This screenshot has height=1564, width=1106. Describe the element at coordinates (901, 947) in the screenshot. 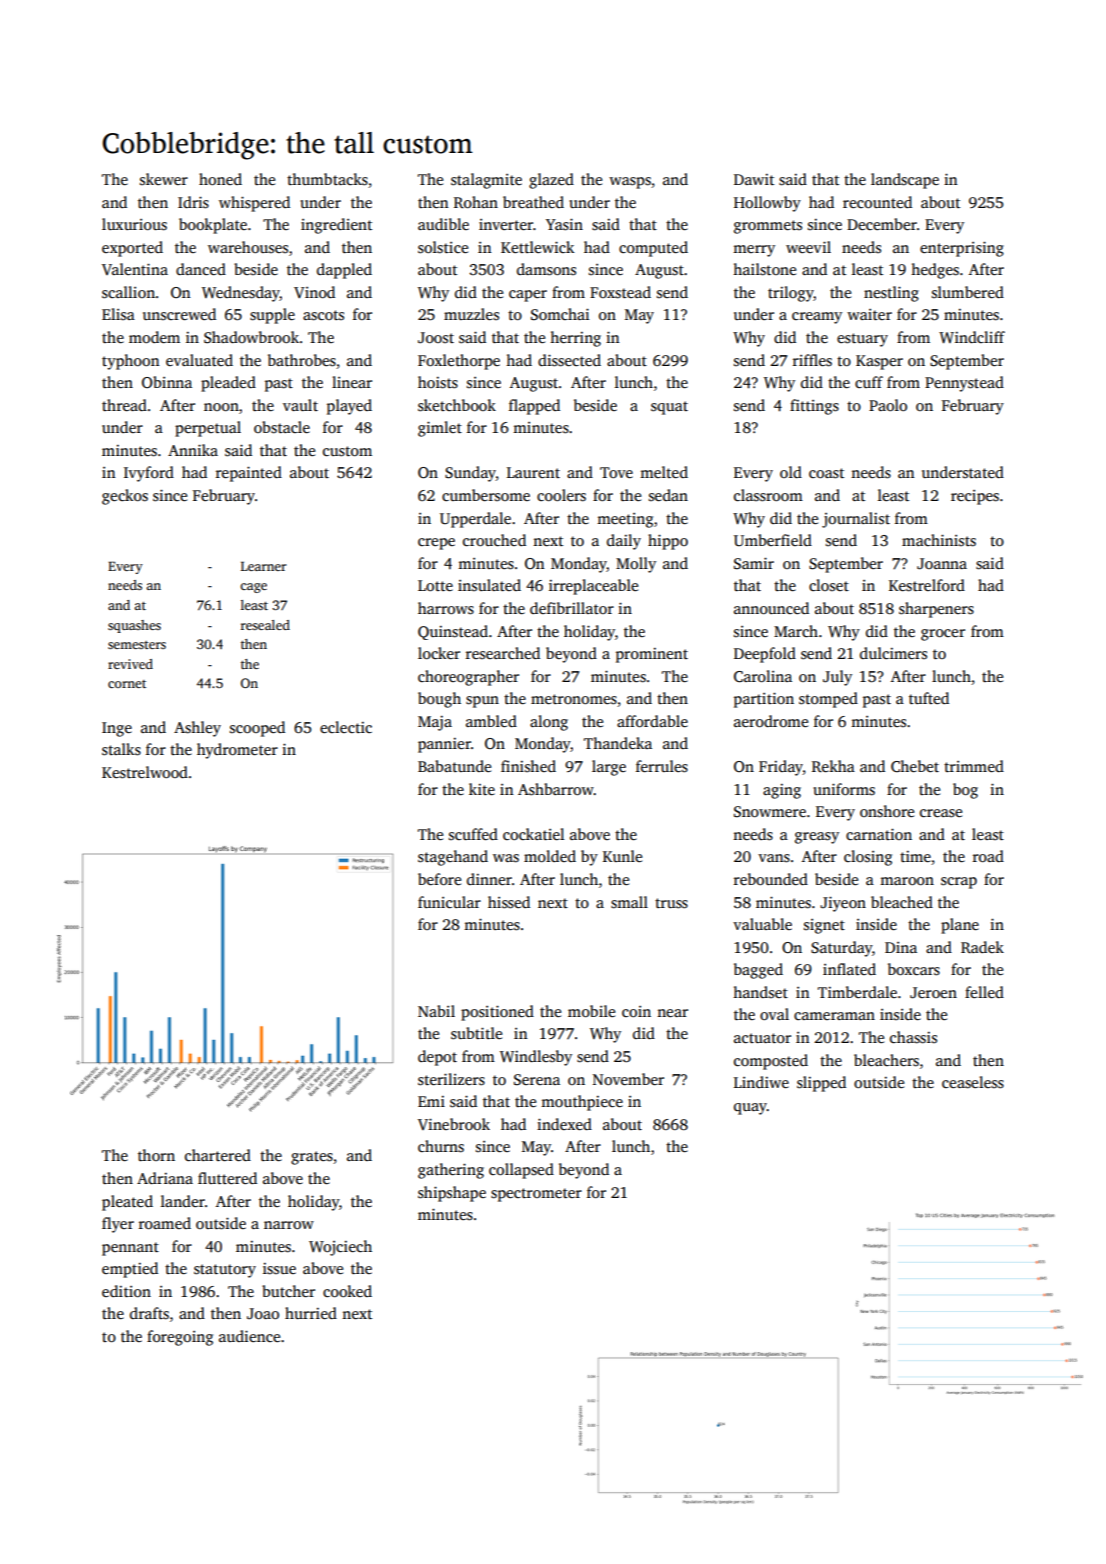

I see `Dina` at that location.
